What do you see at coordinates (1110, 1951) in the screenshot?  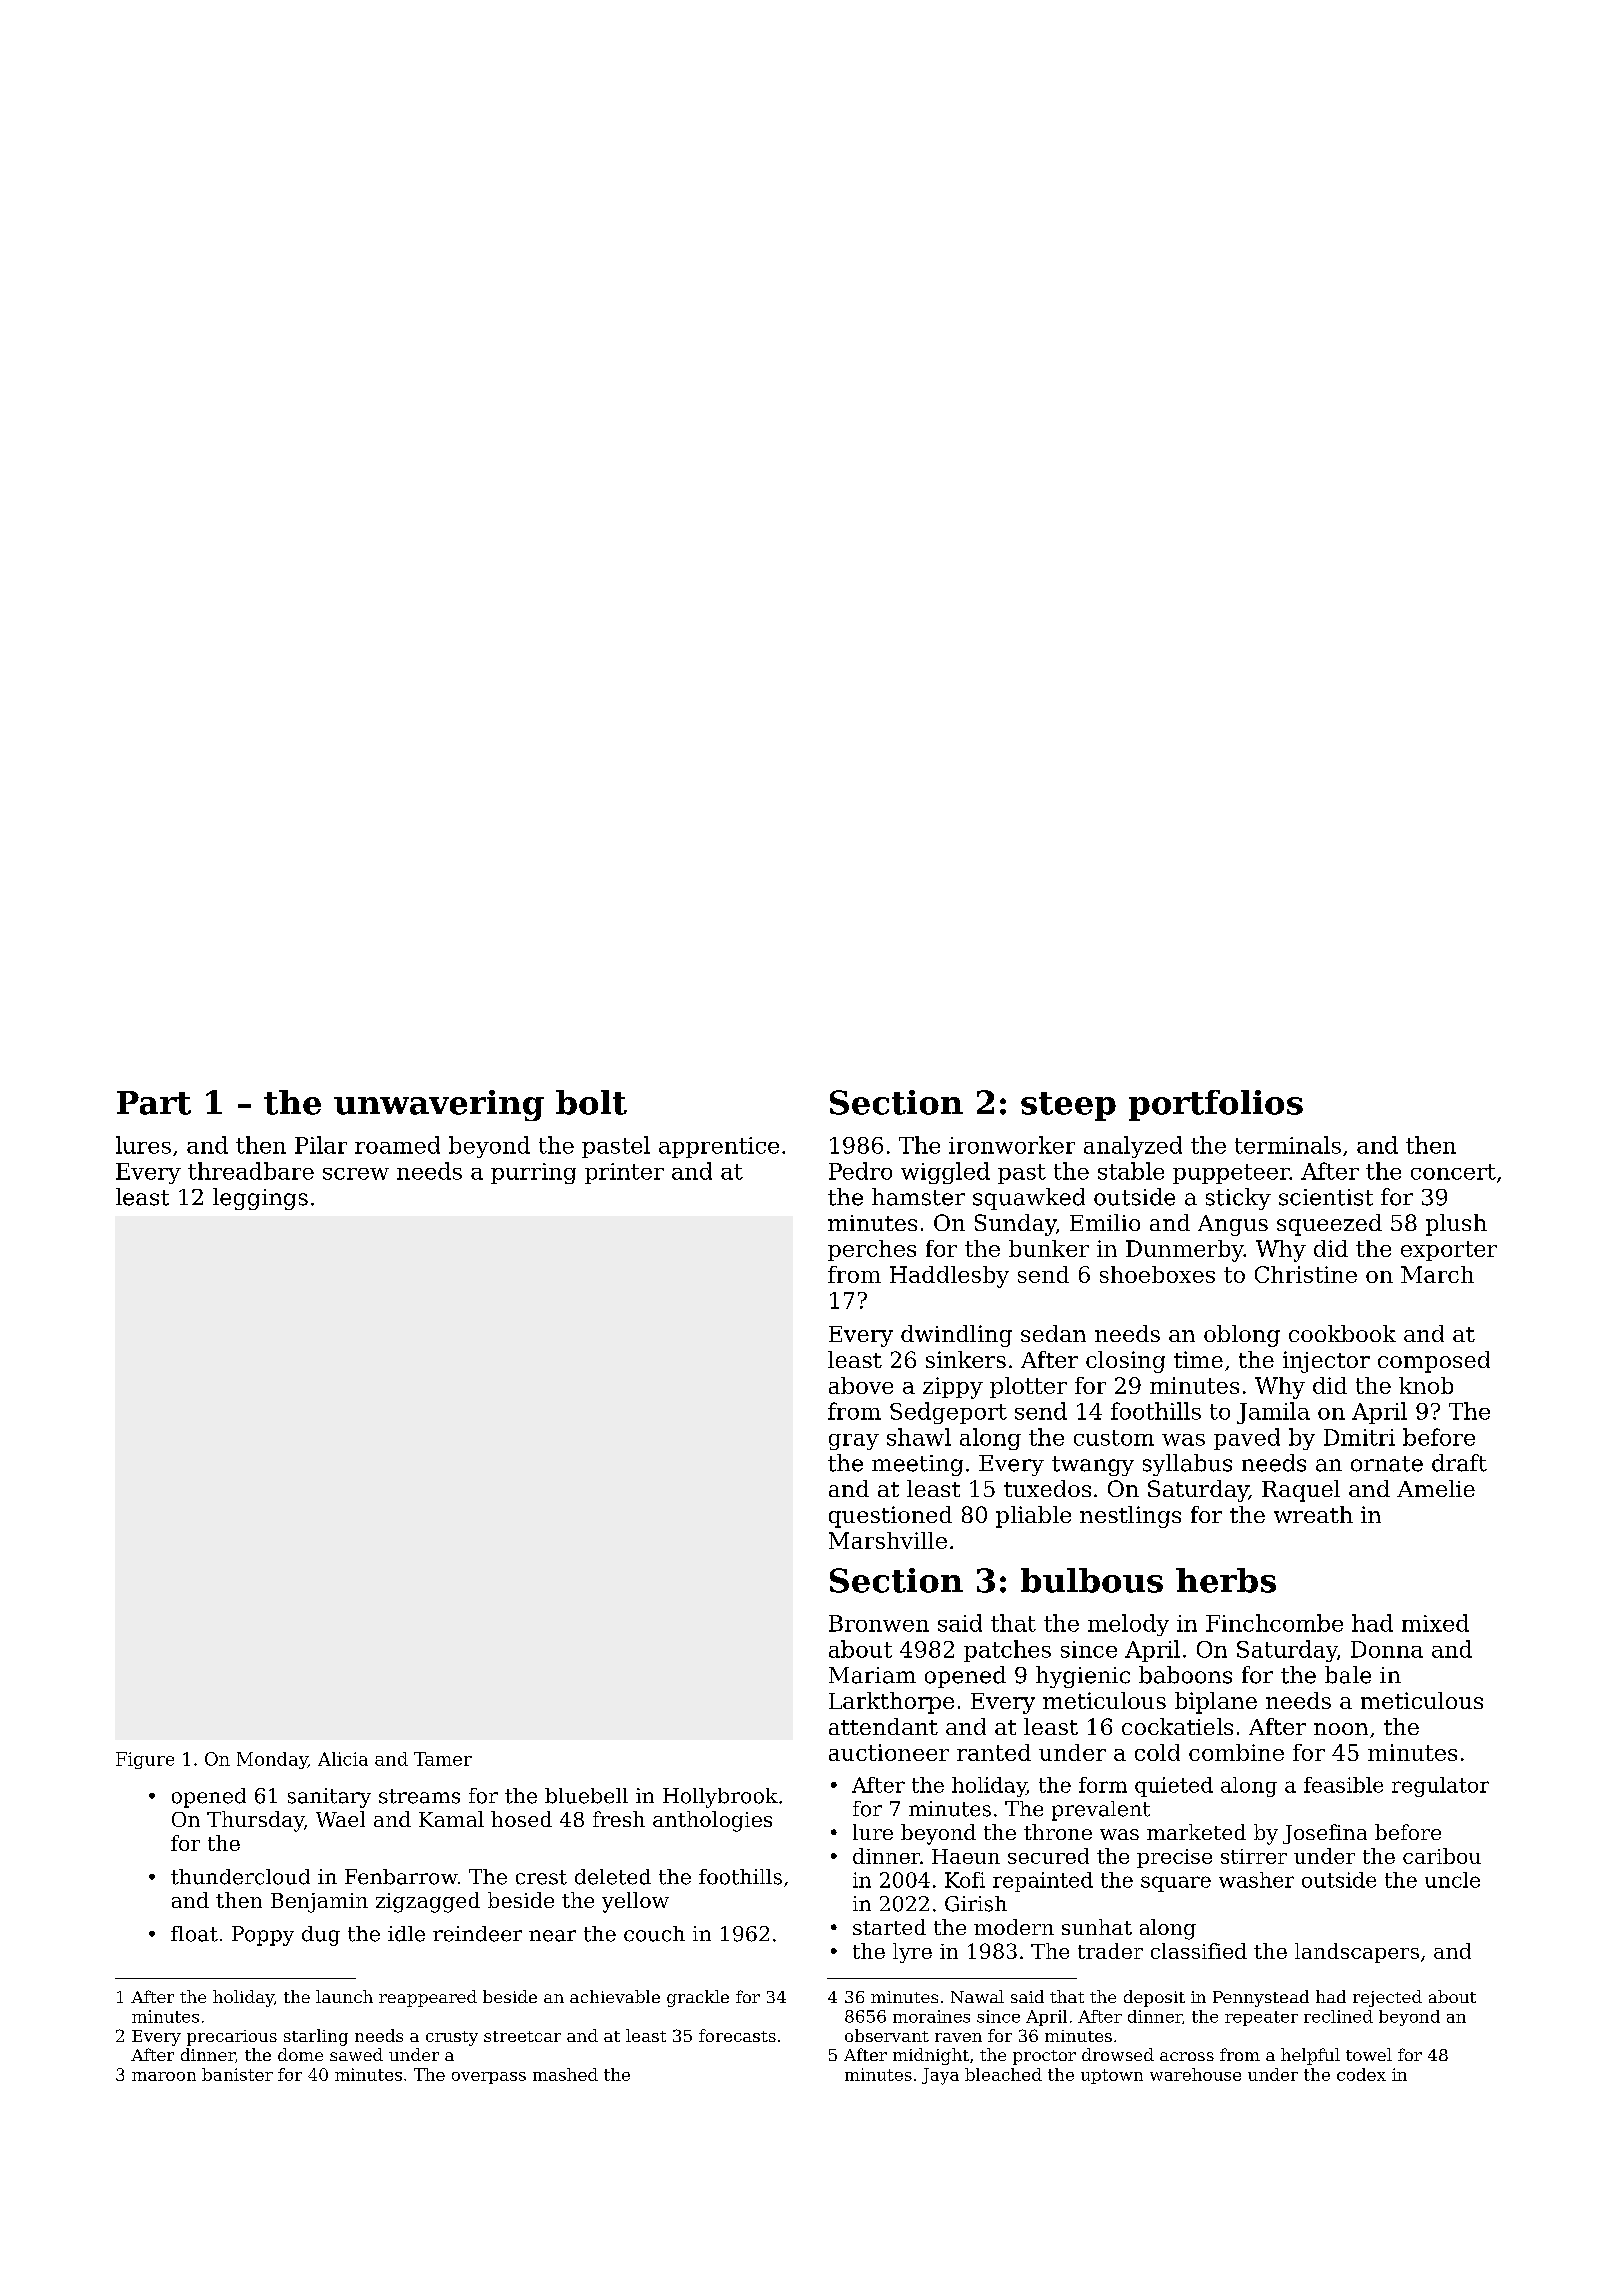 I see `trader` at bounding box center [1110, 1951].
